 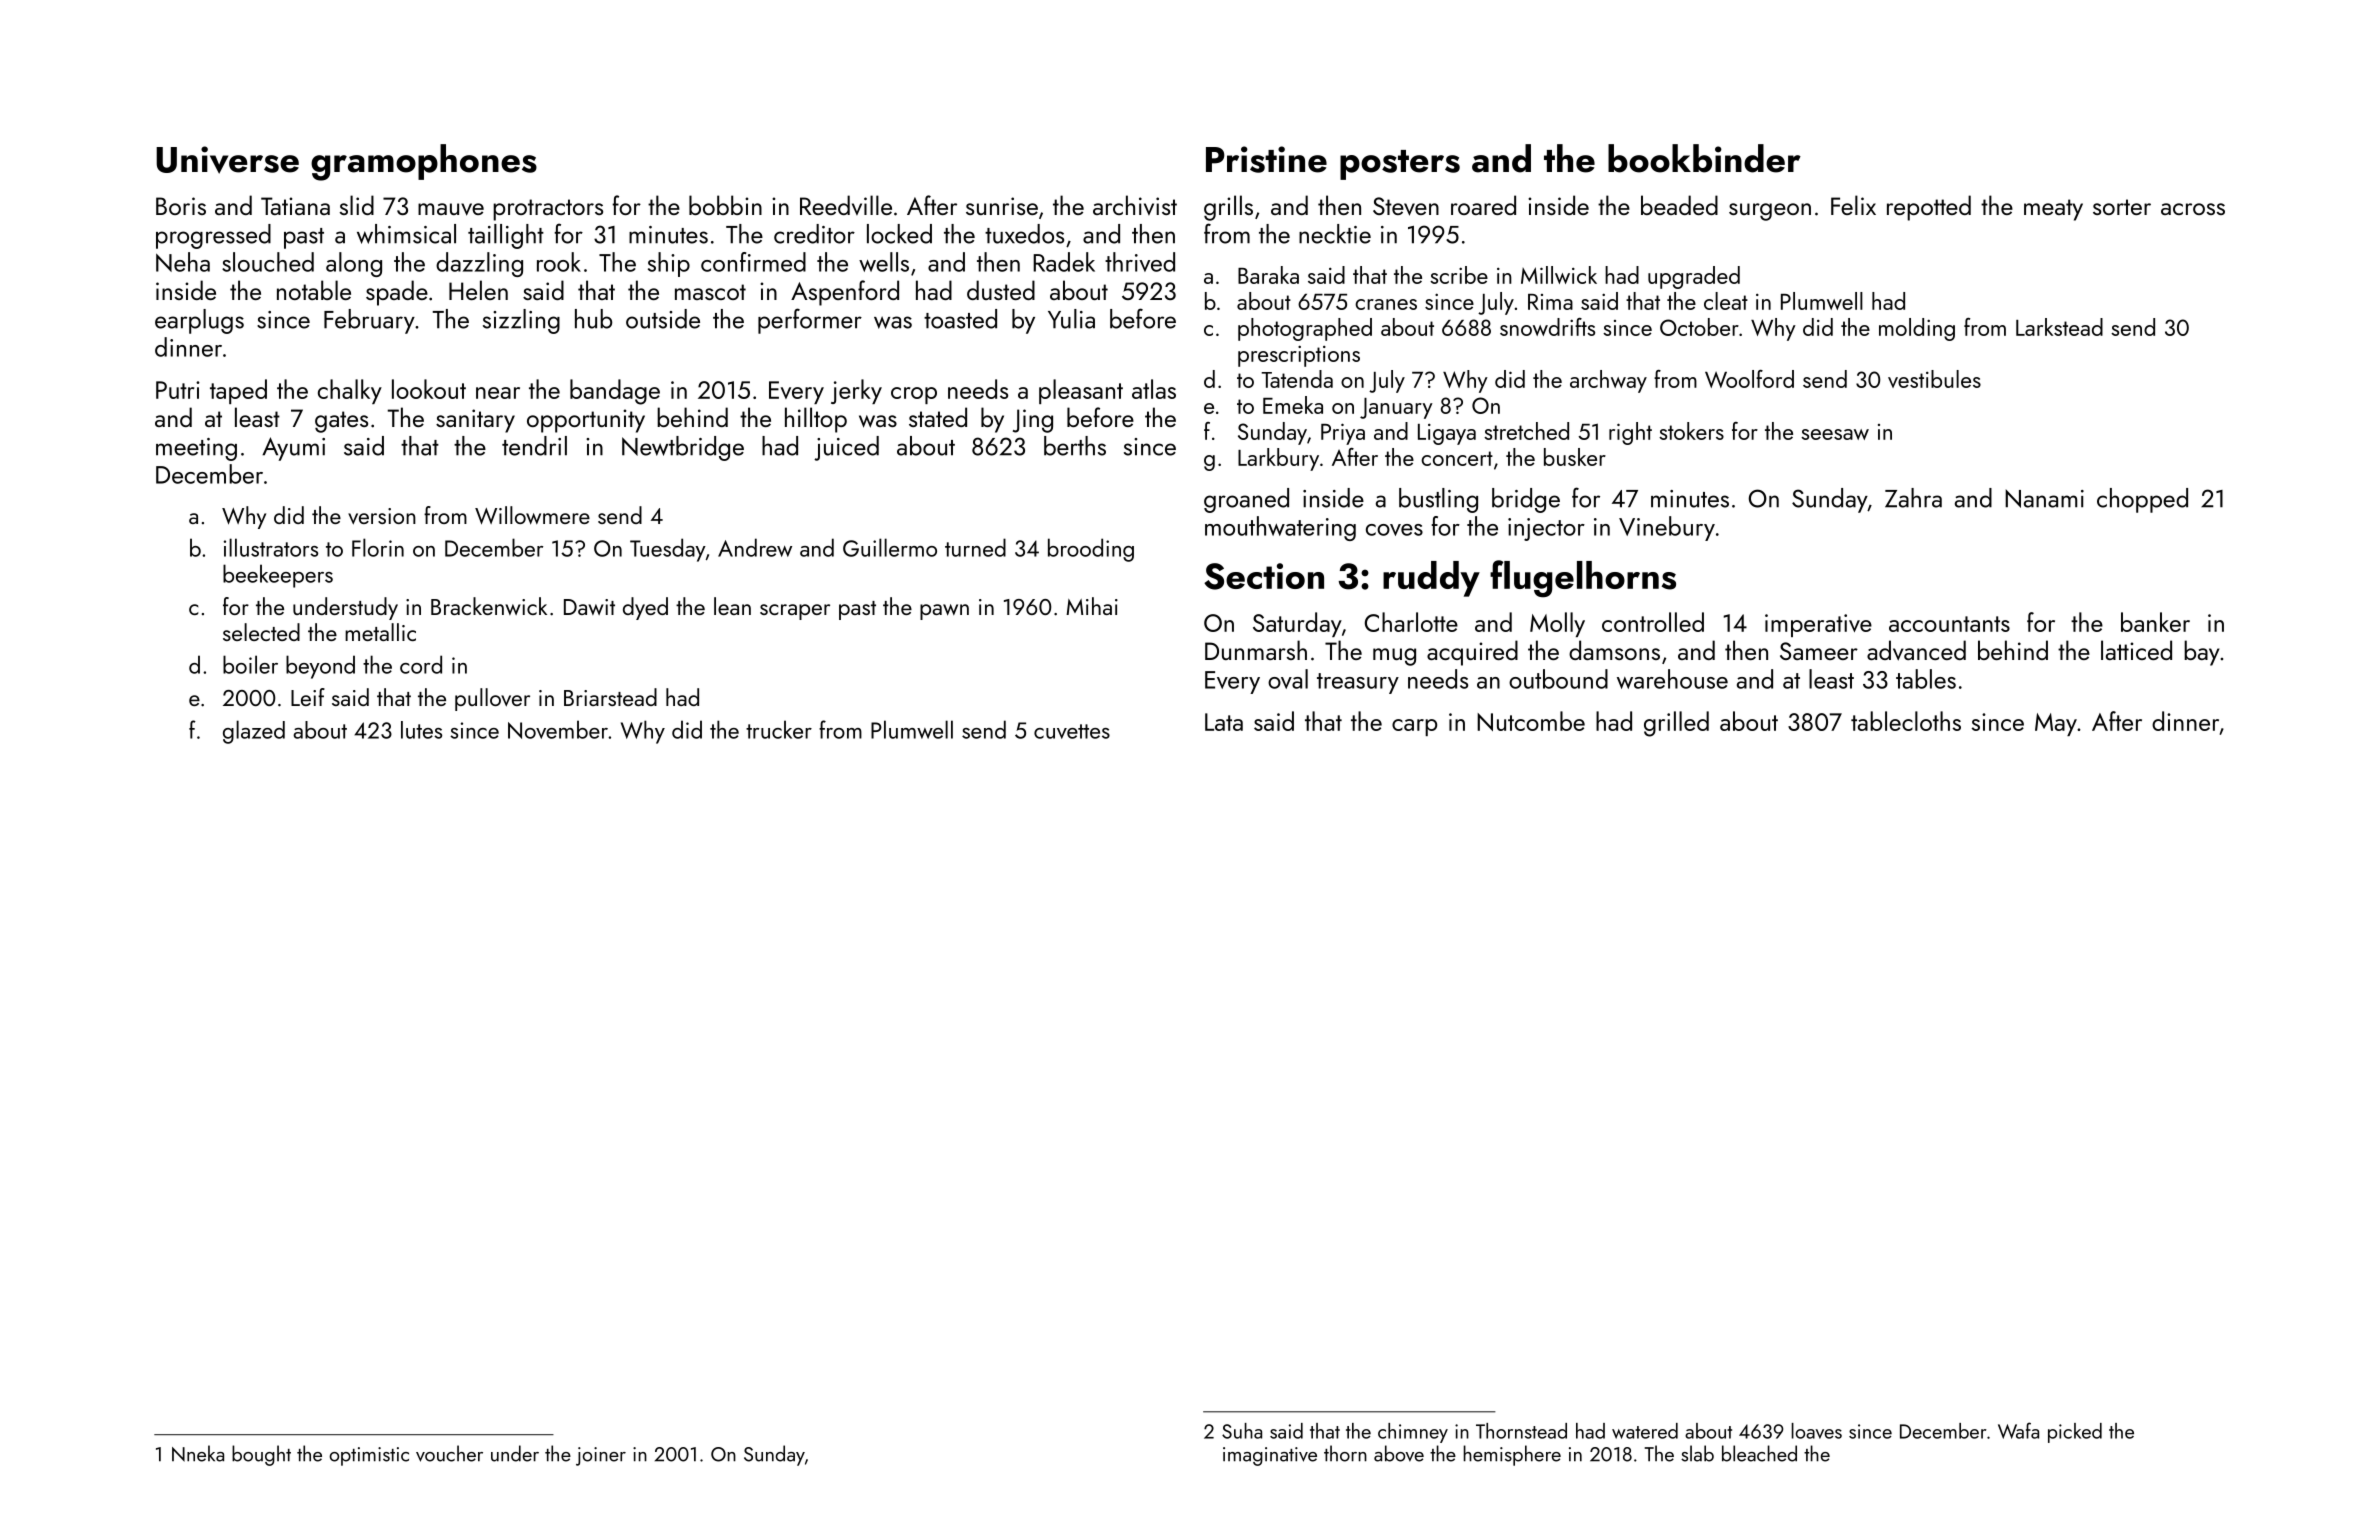 What do you see at coordinates (1676, 724) in the image?
I see `grilled` at bounding box center [1676, 724].
